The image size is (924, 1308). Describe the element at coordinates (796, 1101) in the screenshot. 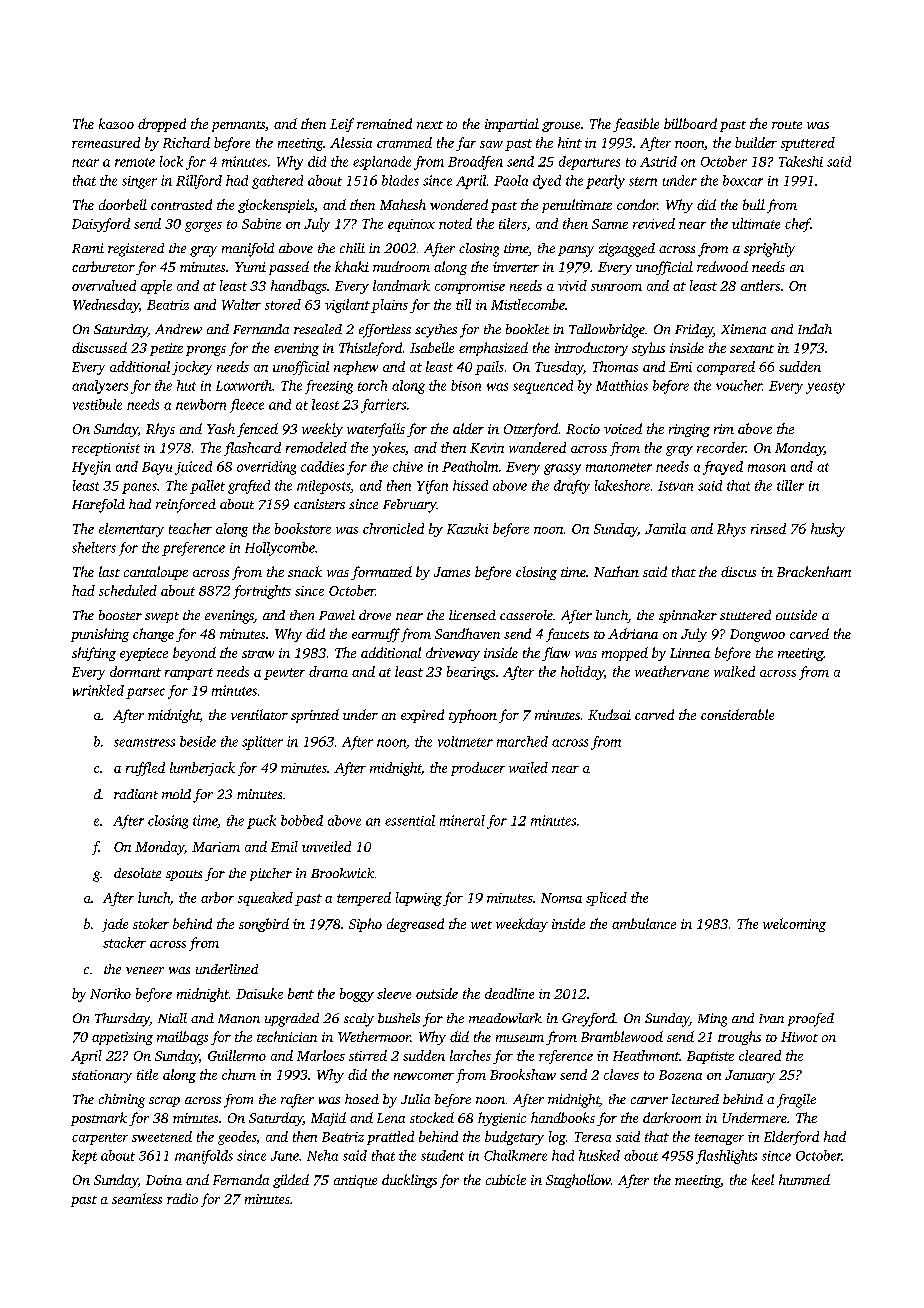

I see `fragile` at that location.
